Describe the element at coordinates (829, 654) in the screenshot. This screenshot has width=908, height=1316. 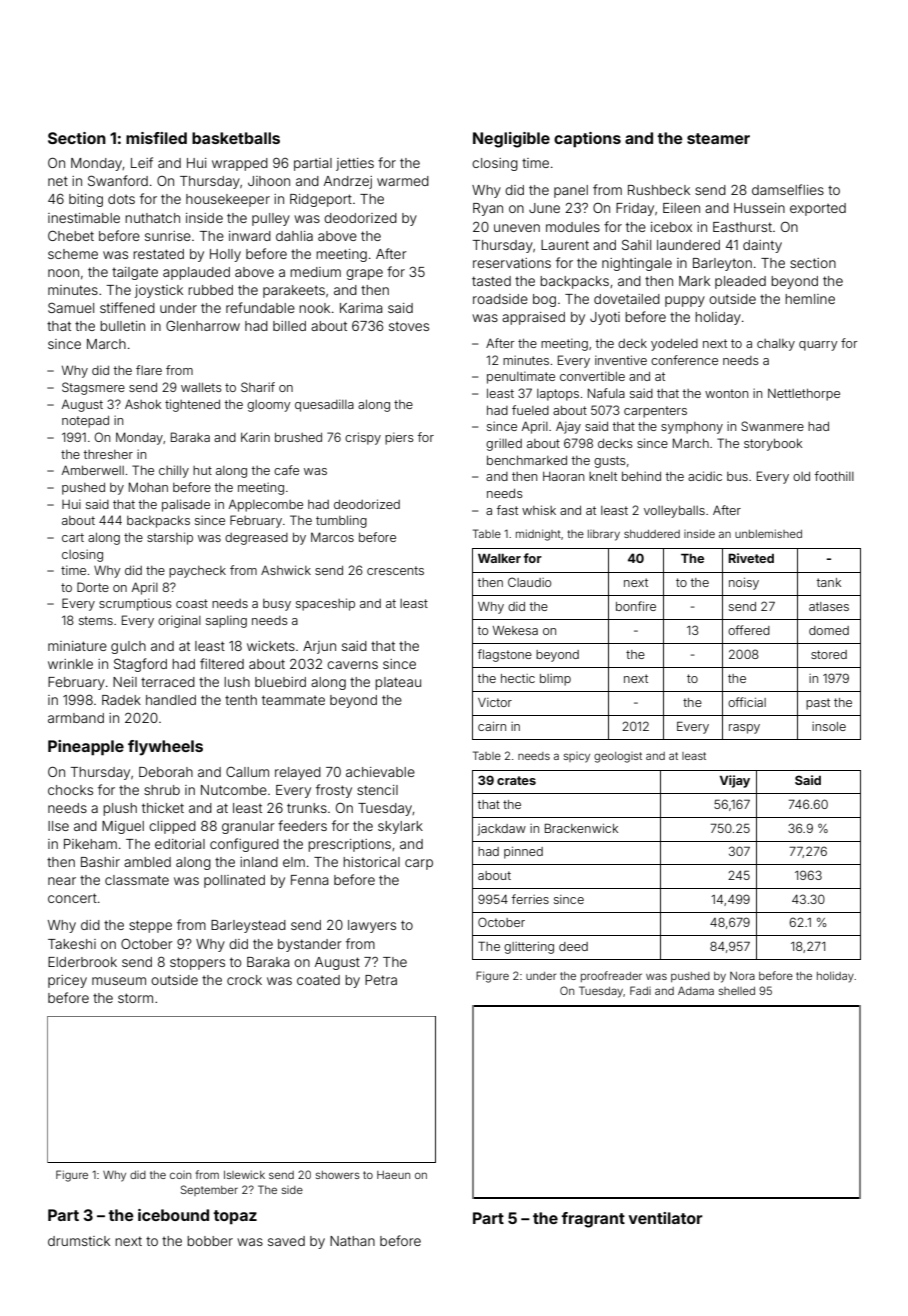
I see `stored` at that location.
